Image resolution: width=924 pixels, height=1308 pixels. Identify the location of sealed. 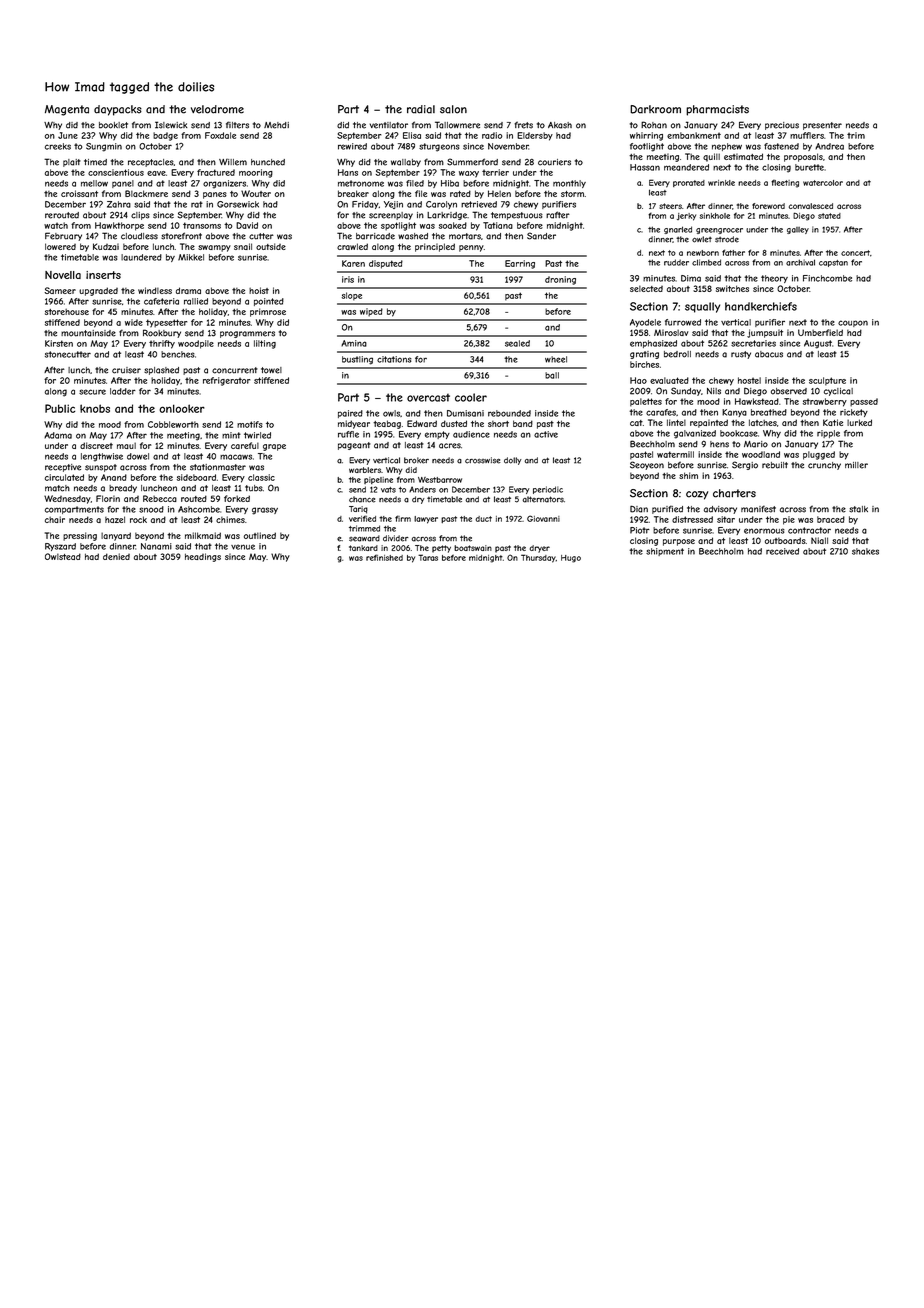
(517, 343).
